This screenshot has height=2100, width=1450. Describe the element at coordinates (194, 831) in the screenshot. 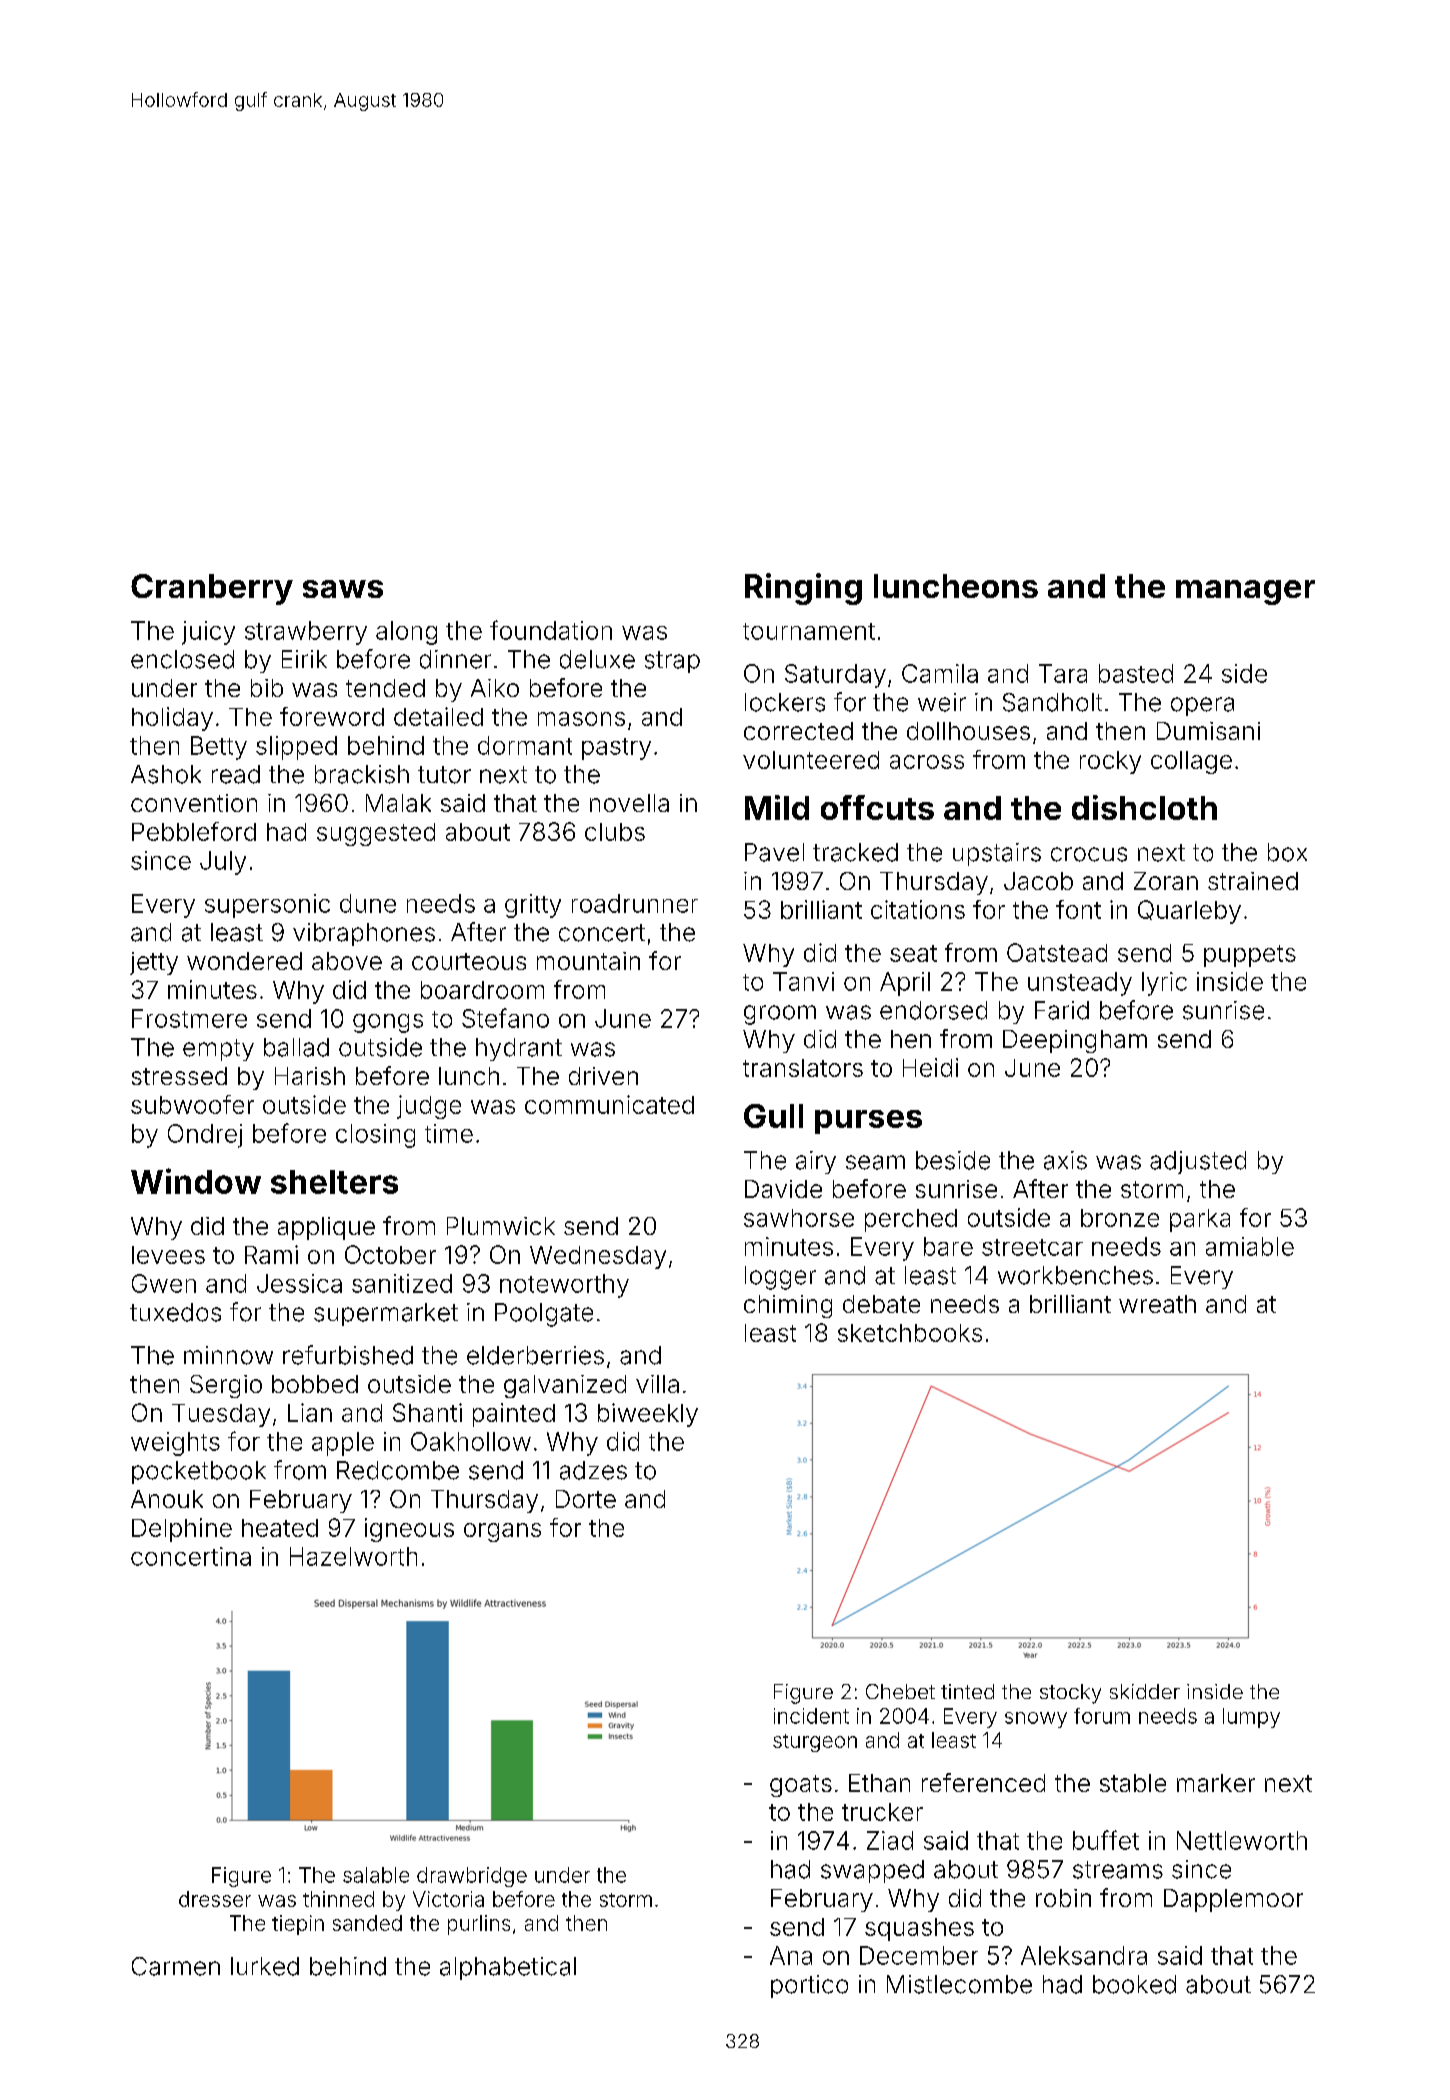

I see `Pebbleford` at that location.
